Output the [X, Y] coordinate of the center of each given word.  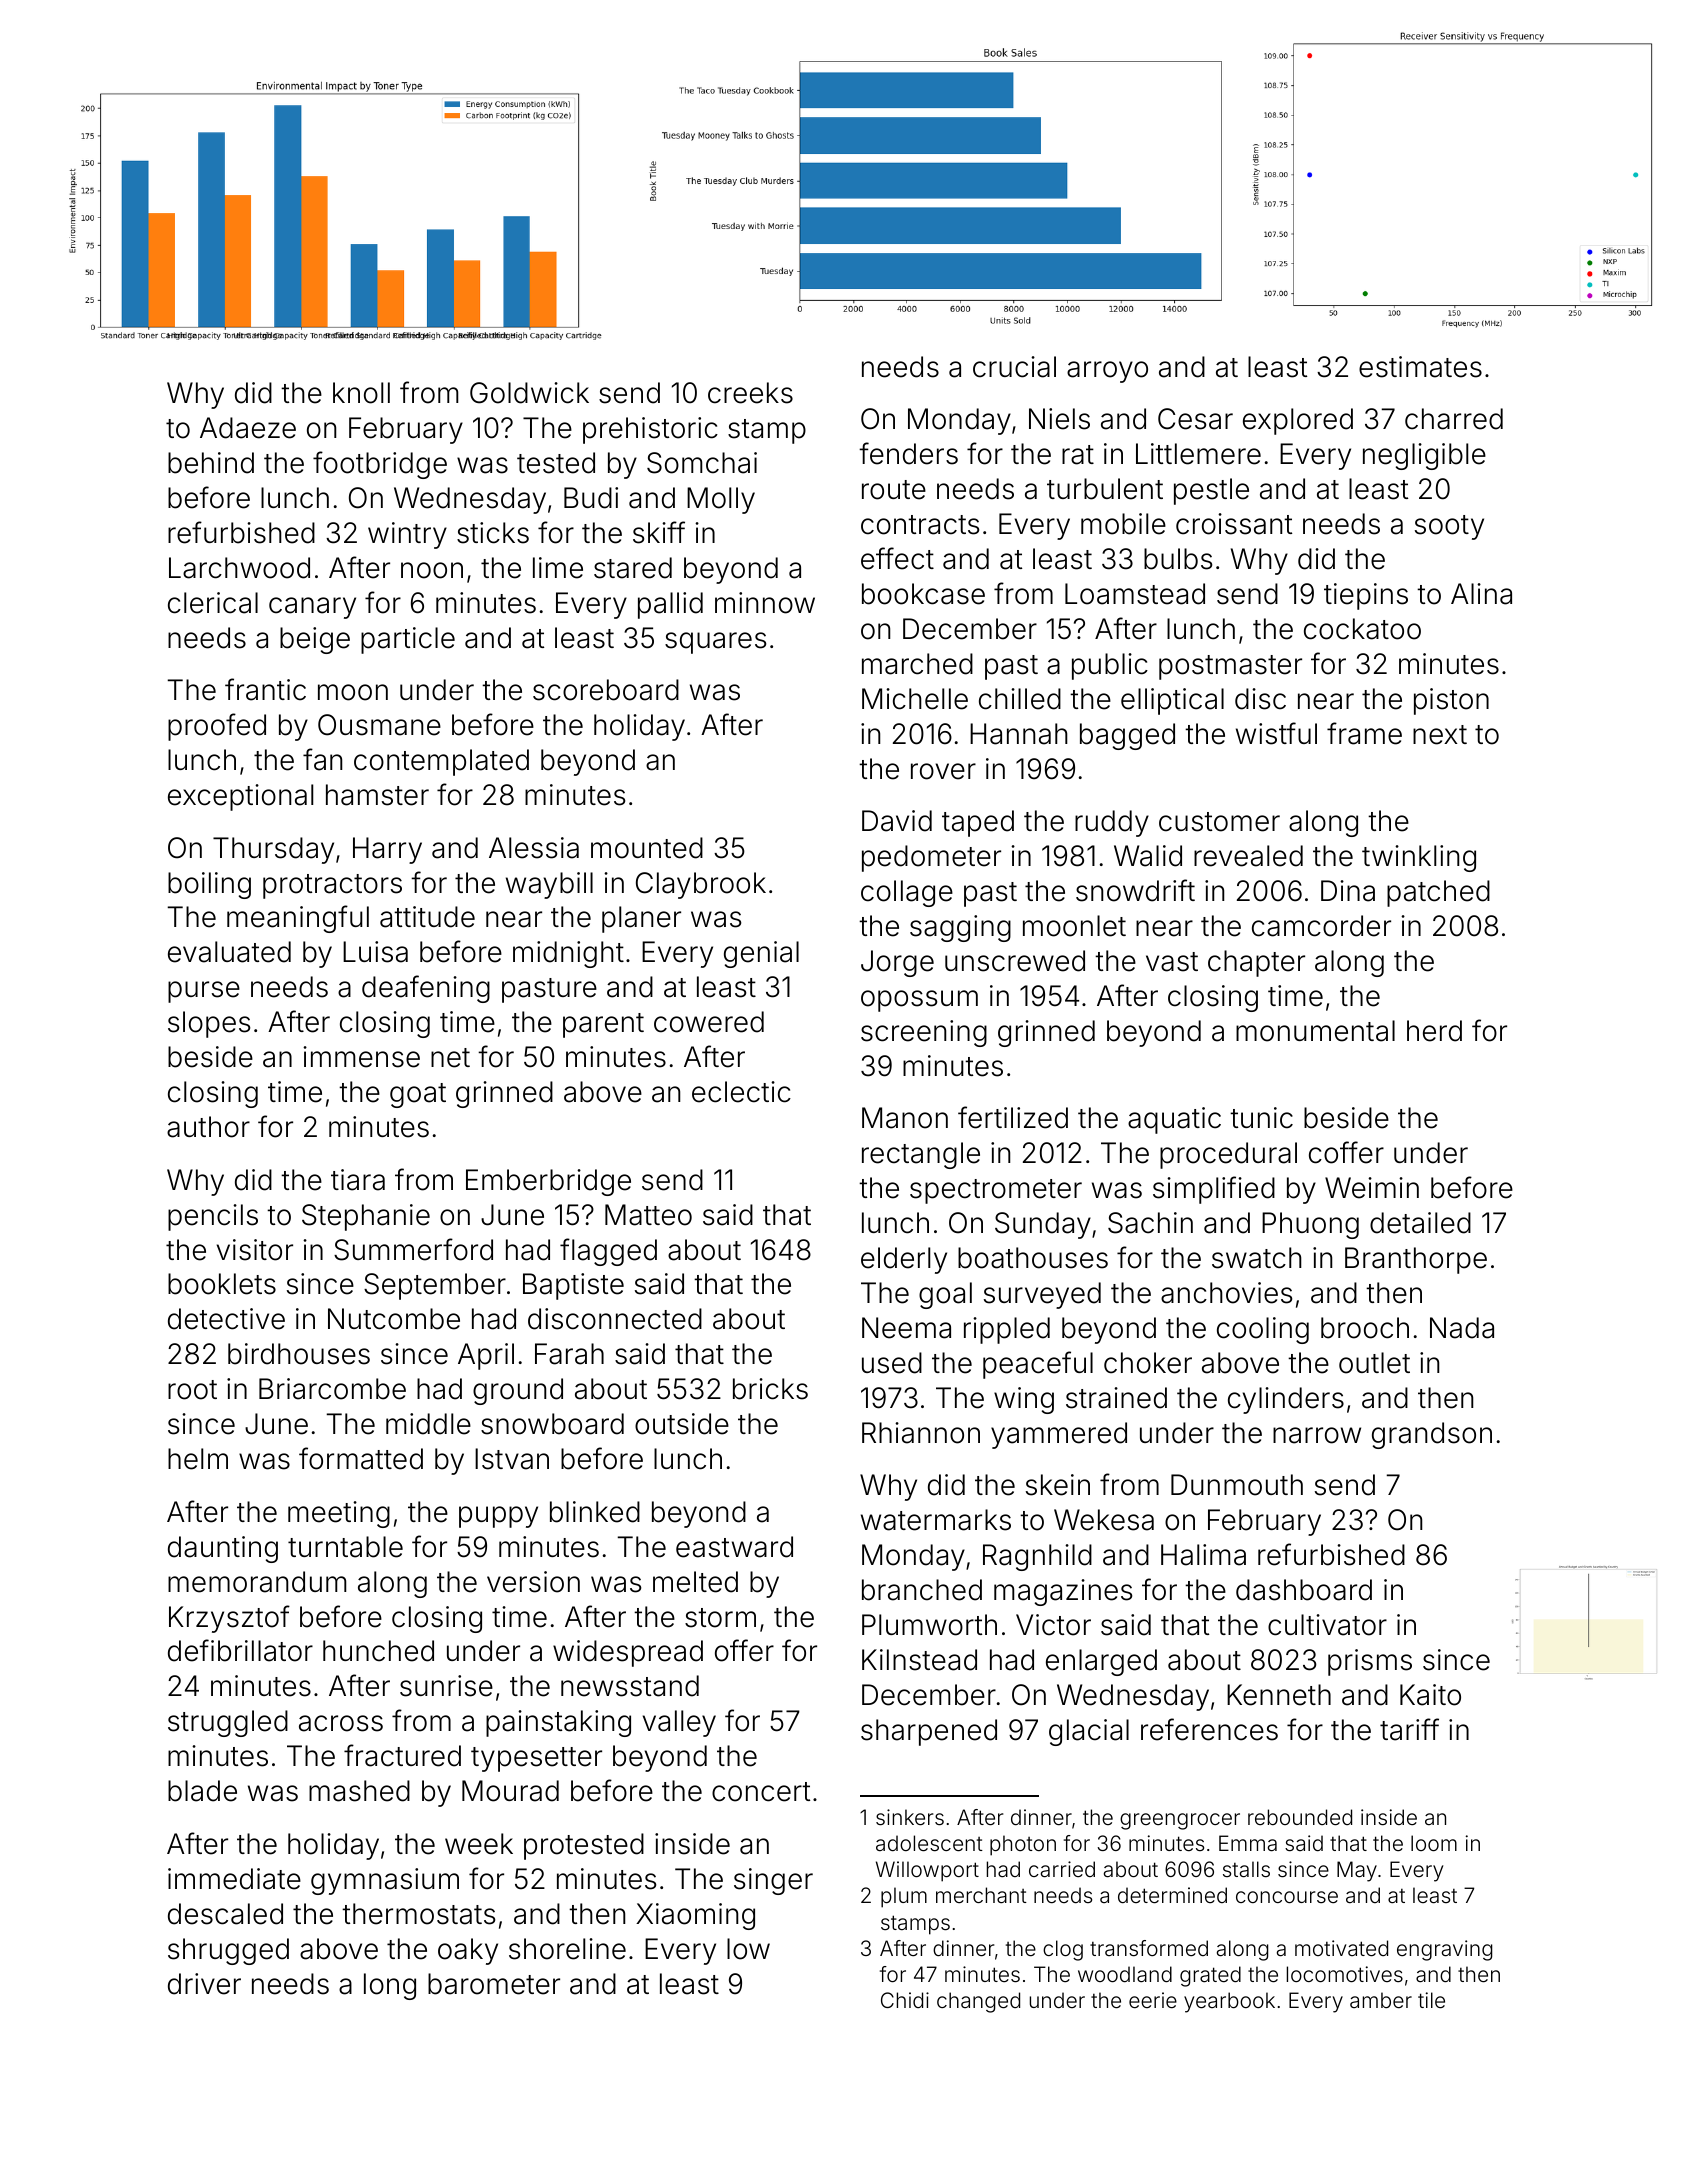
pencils [213, 1217]
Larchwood [239, 568]
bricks [770, 1389]
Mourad [510, 1791]
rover [943, 771]
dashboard [1304, 1590]
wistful [1276, 733]
